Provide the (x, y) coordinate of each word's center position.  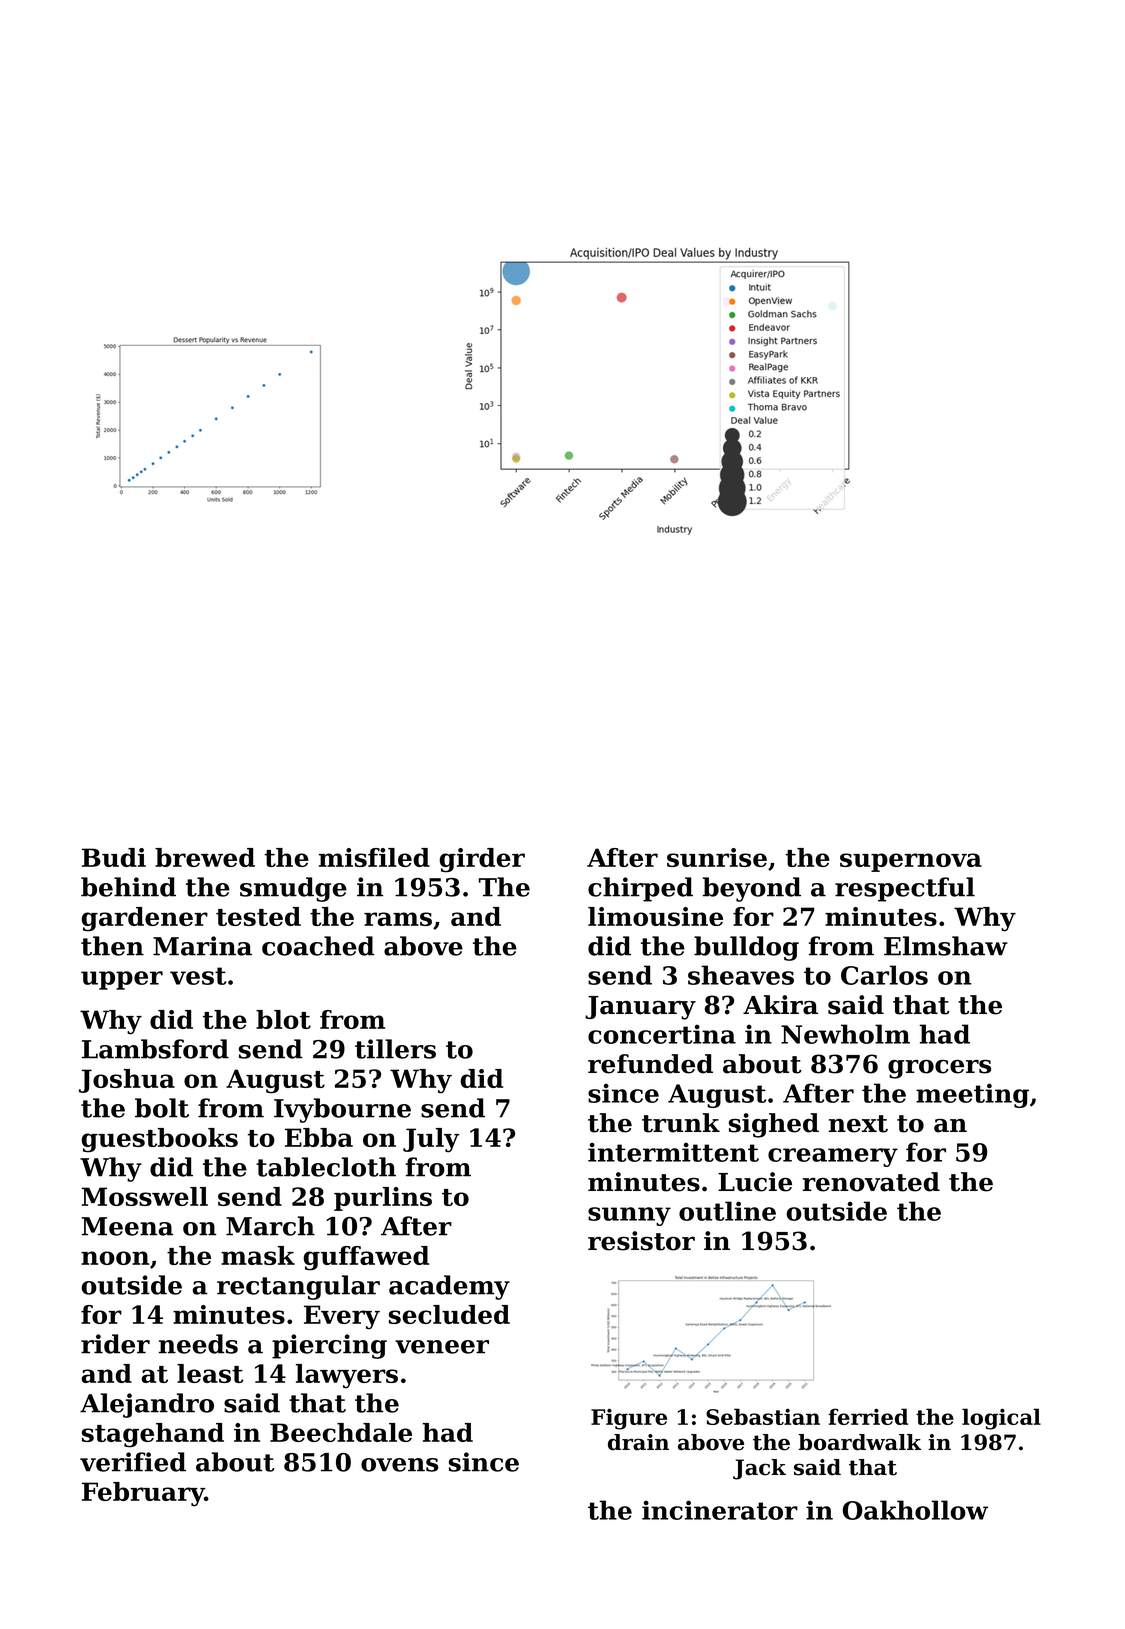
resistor (641, 1241)
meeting (972, 1095)
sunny (629, 1216)
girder (482, 860)
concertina (662, 1034)
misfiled (374, 857)
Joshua (127, 1081)
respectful (905, 889)
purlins (383, 1199)
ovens (399, 1465)
